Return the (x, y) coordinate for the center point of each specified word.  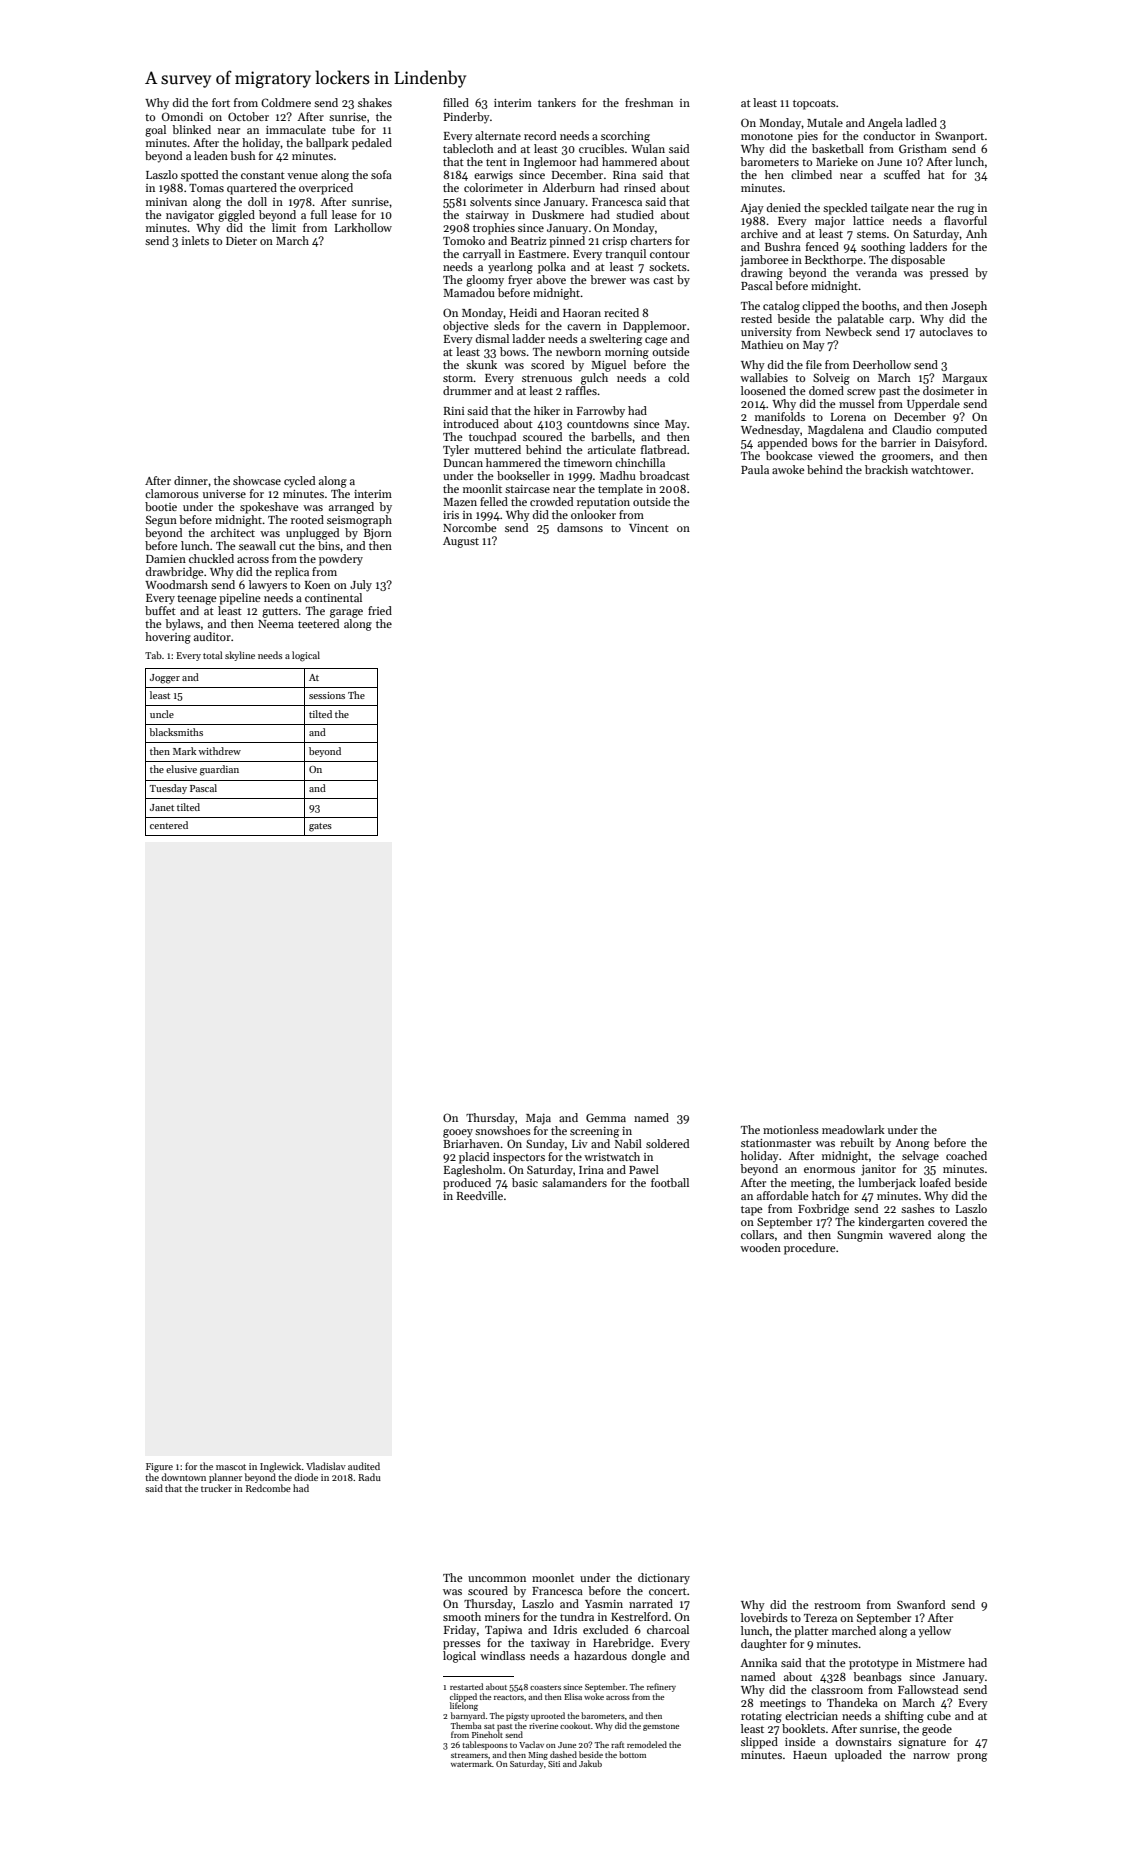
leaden (211, 155)
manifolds (780, 416)
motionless (791, 1129)
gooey (458, 1133)
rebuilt (857, 1142)
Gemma (606, 1117)
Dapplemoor (654, 327)
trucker (216, 1488)
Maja (538, 1119)
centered (169, 825)
